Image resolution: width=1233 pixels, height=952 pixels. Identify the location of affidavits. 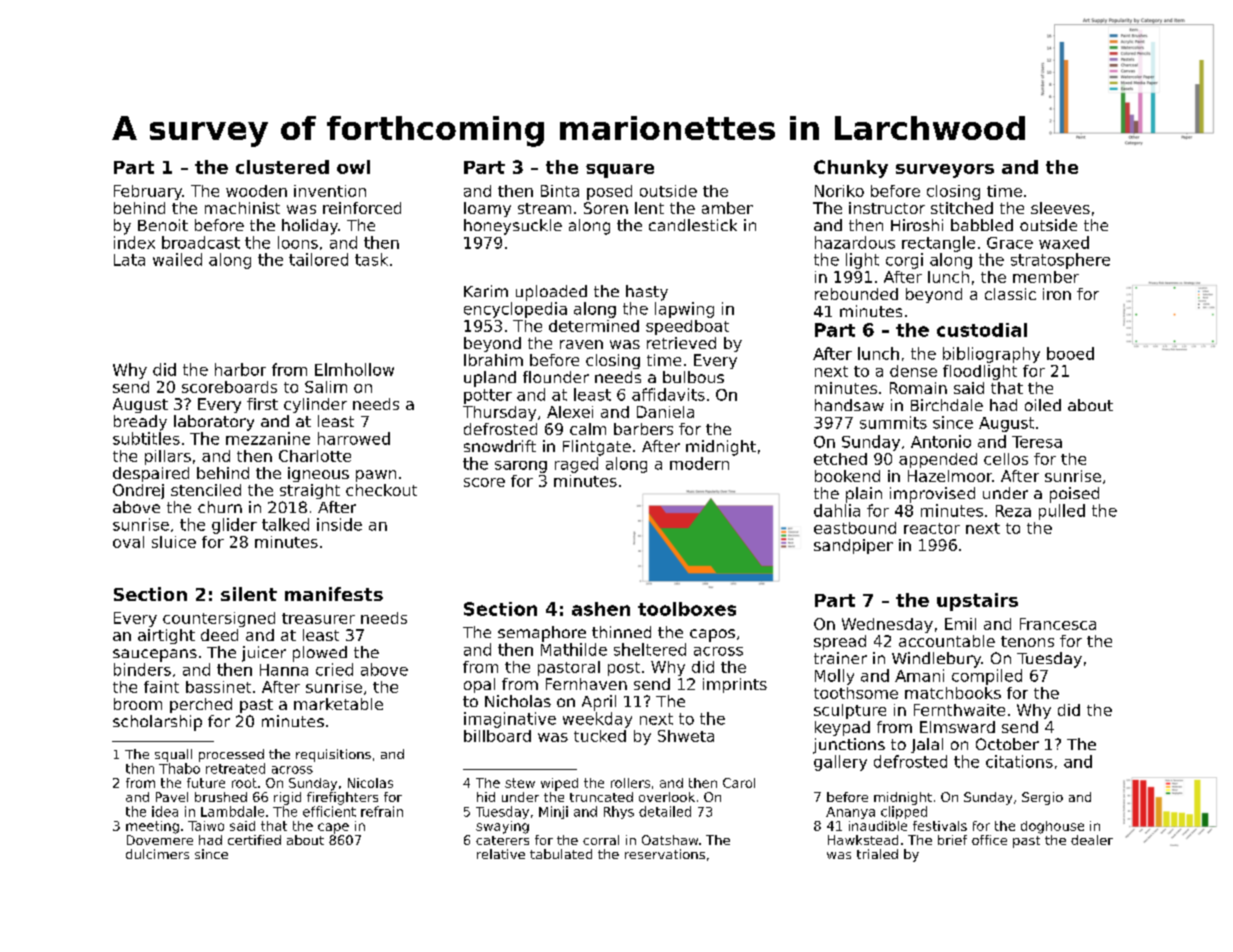
(668, 394).
